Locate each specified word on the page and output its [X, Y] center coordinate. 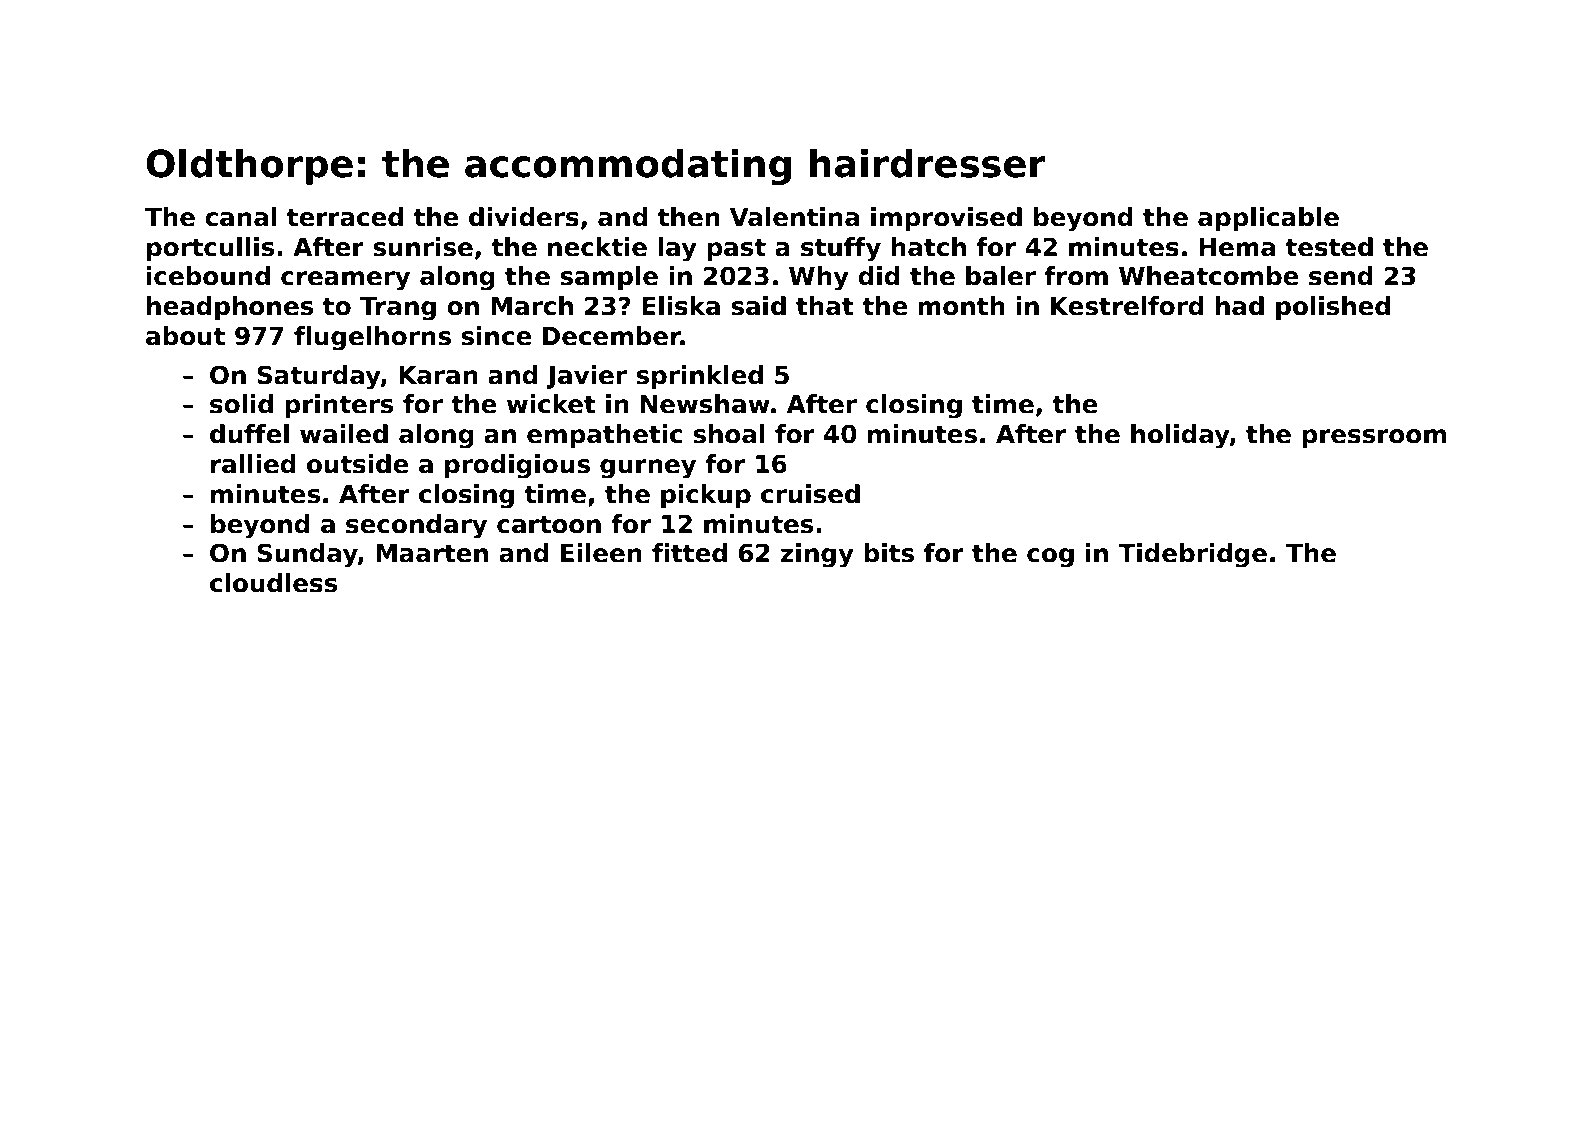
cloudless [273, 583]
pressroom [1374, 438]
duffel [249, 434]
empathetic [604, 436]
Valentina [794, 217]
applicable [1268, 219]
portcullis [210, 249]
